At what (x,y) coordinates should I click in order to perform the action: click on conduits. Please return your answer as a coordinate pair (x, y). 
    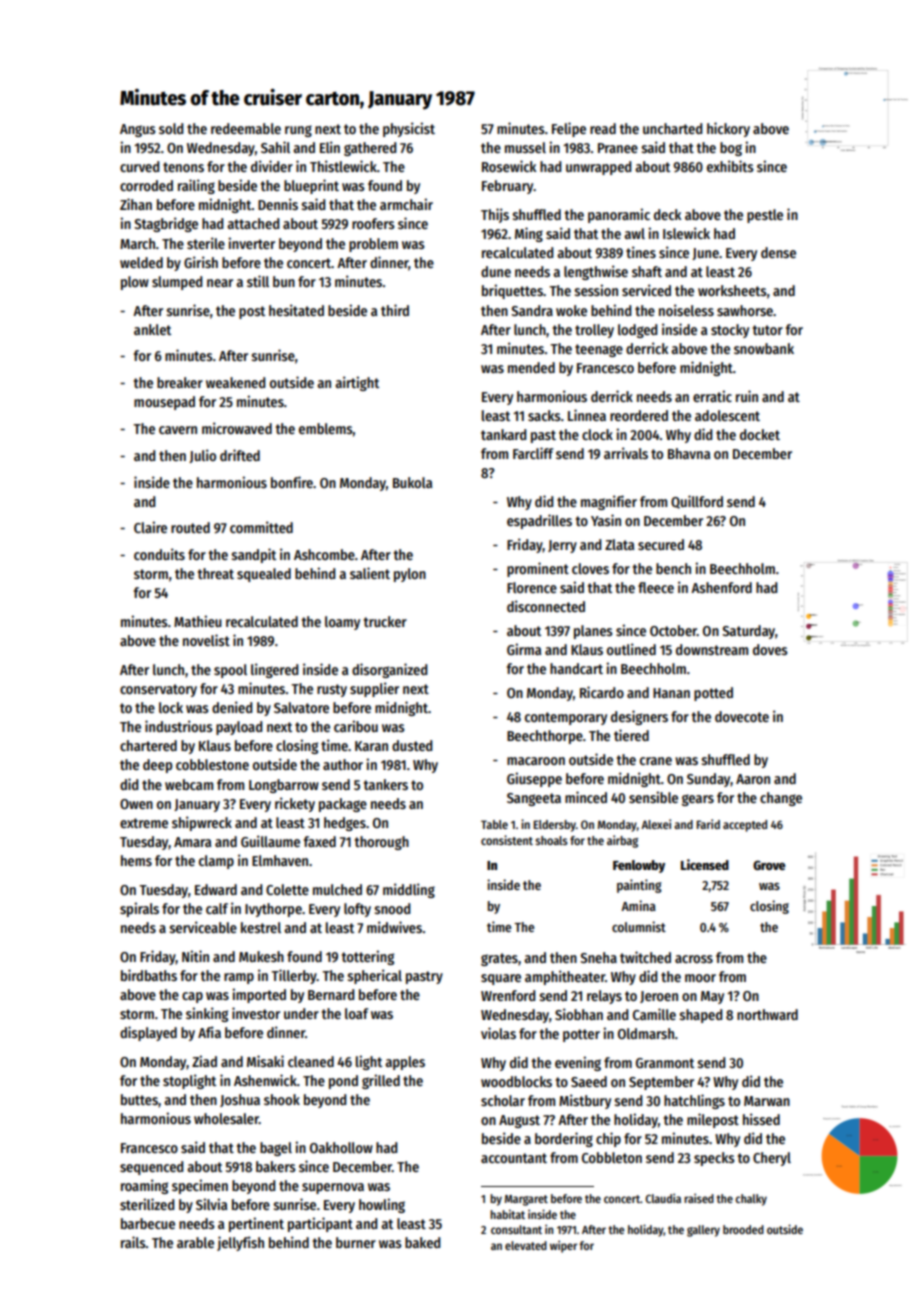
    Looking at the image, I should click on (159, 554).
